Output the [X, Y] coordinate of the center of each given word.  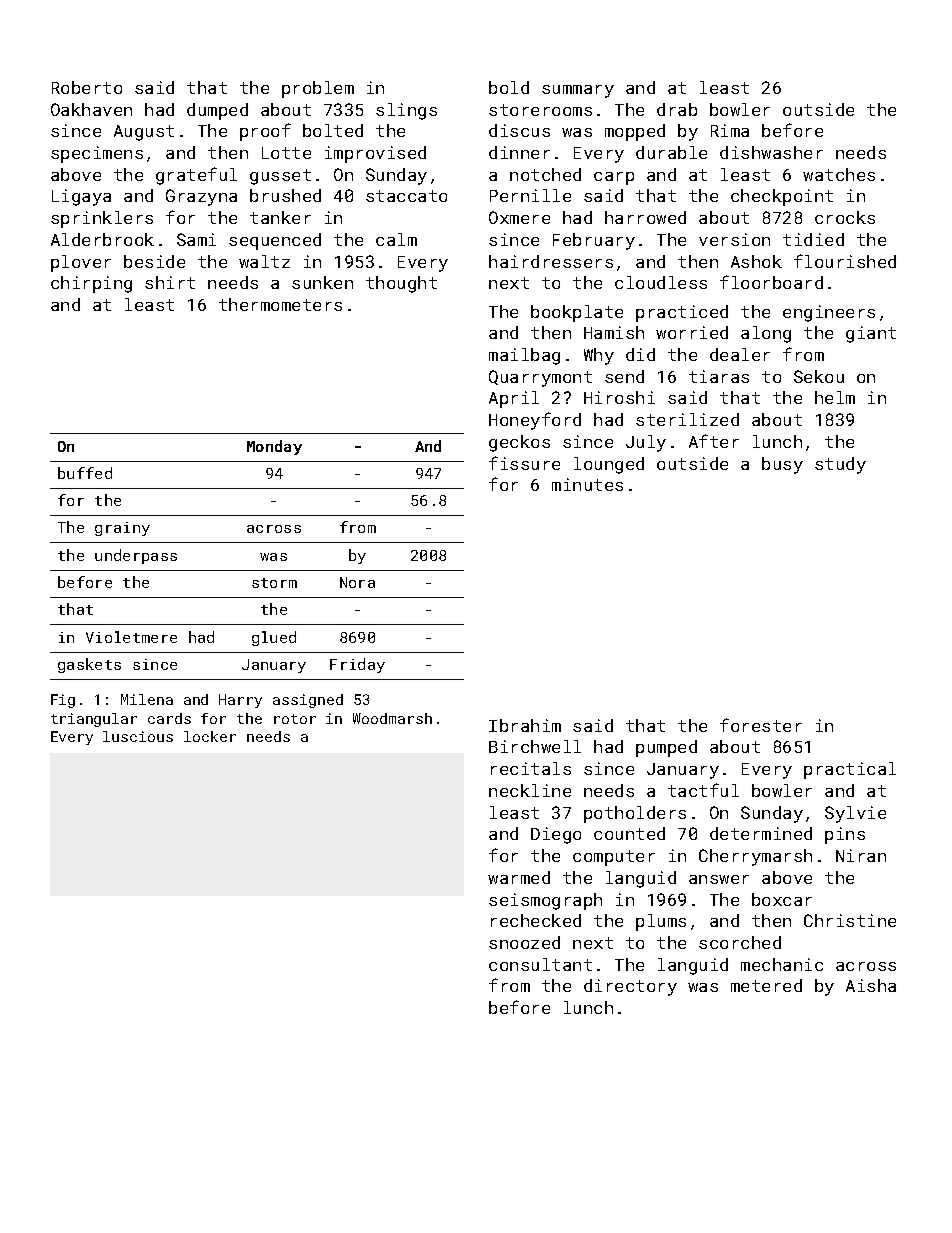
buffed [85, 473]
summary [578, 91]
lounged [609, 465]
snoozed [524, 942]
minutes [587, 484]
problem [318, 89]
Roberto [87, 87]
